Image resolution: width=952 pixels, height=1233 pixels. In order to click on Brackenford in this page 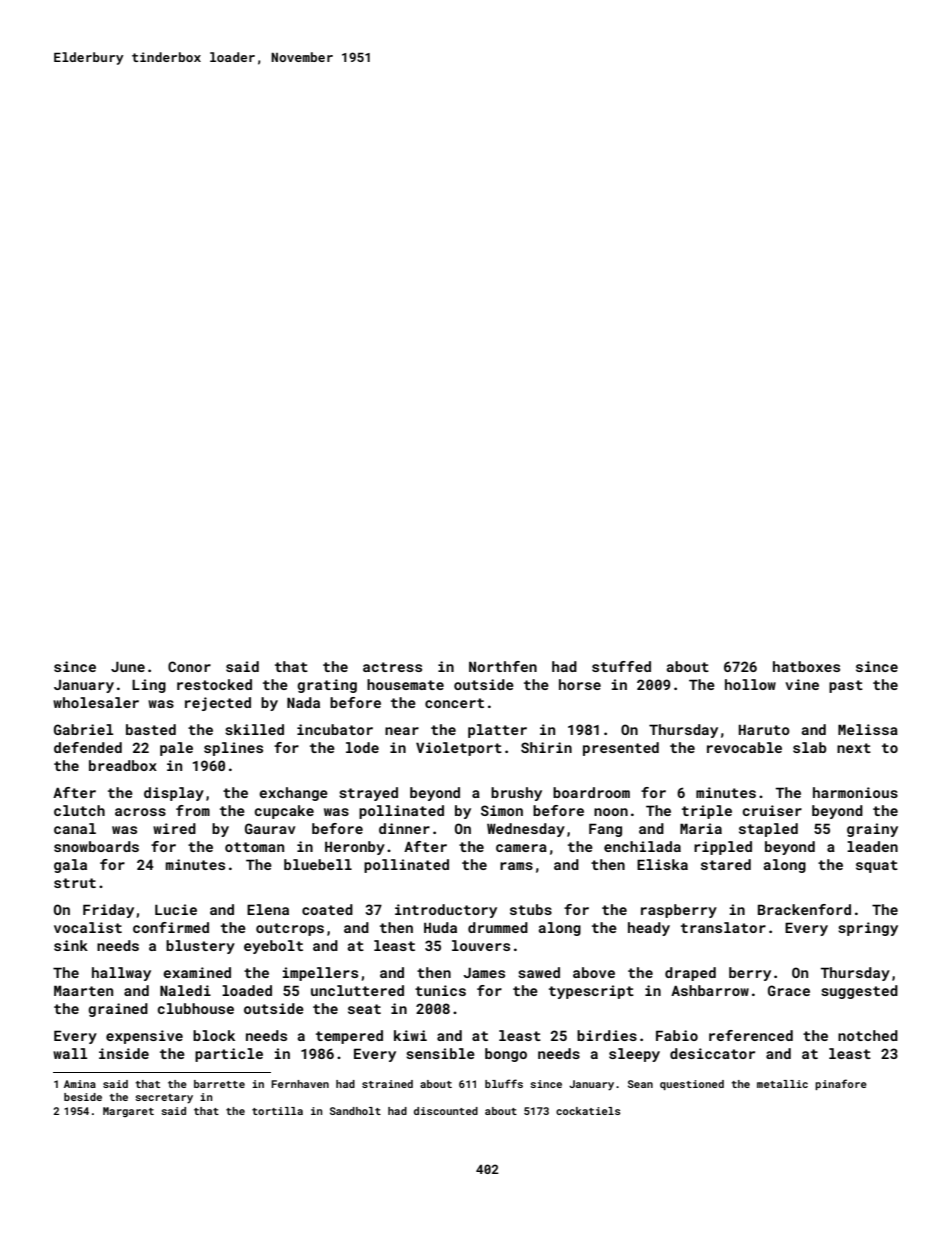, I will do `click(804, 909)`.
